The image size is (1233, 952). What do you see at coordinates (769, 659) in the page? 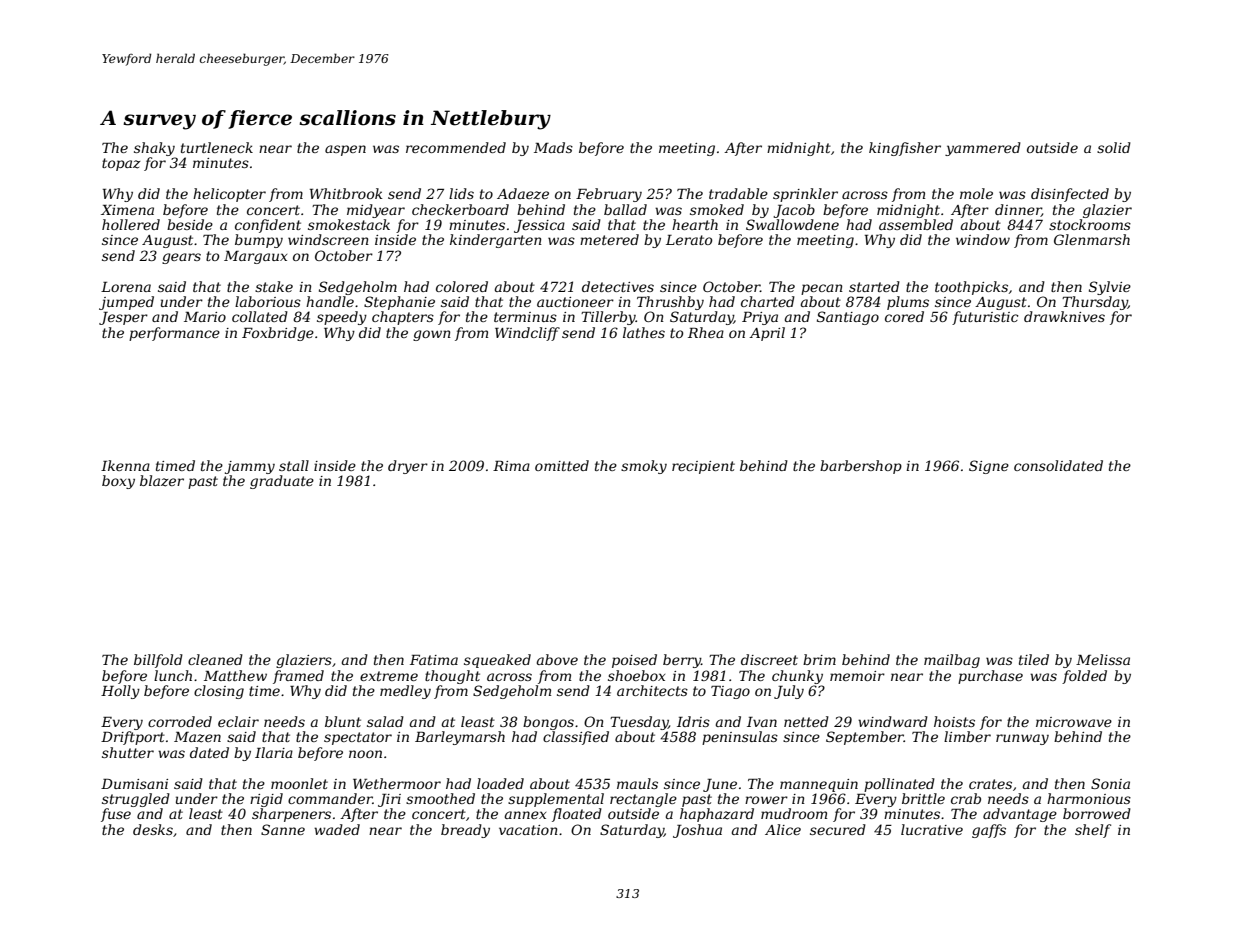
I see `discreet` at bounding box center [769, 659].
